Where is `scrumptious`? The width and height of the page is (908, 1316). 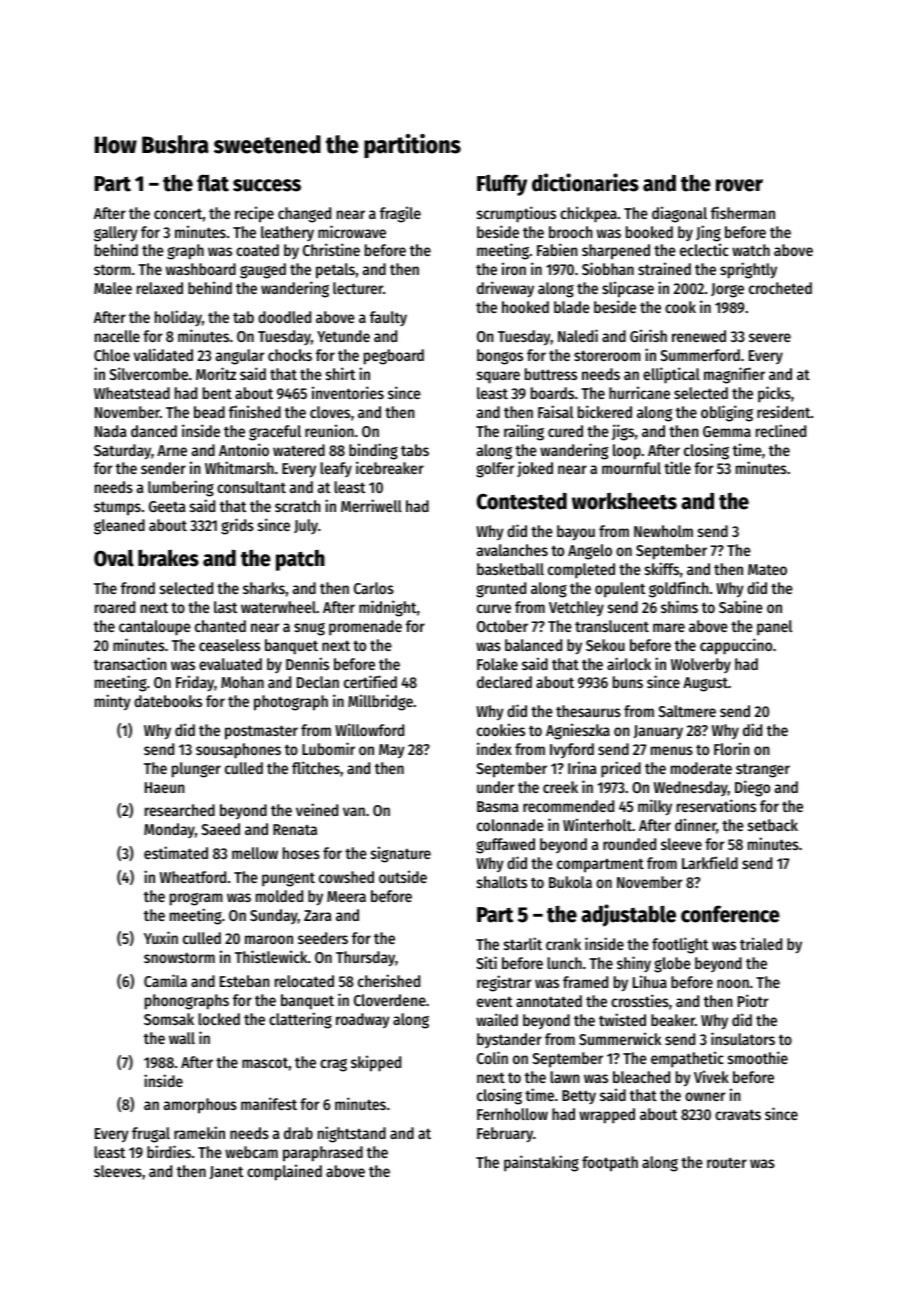
scrumptious is located at coordinates (516, 214).
